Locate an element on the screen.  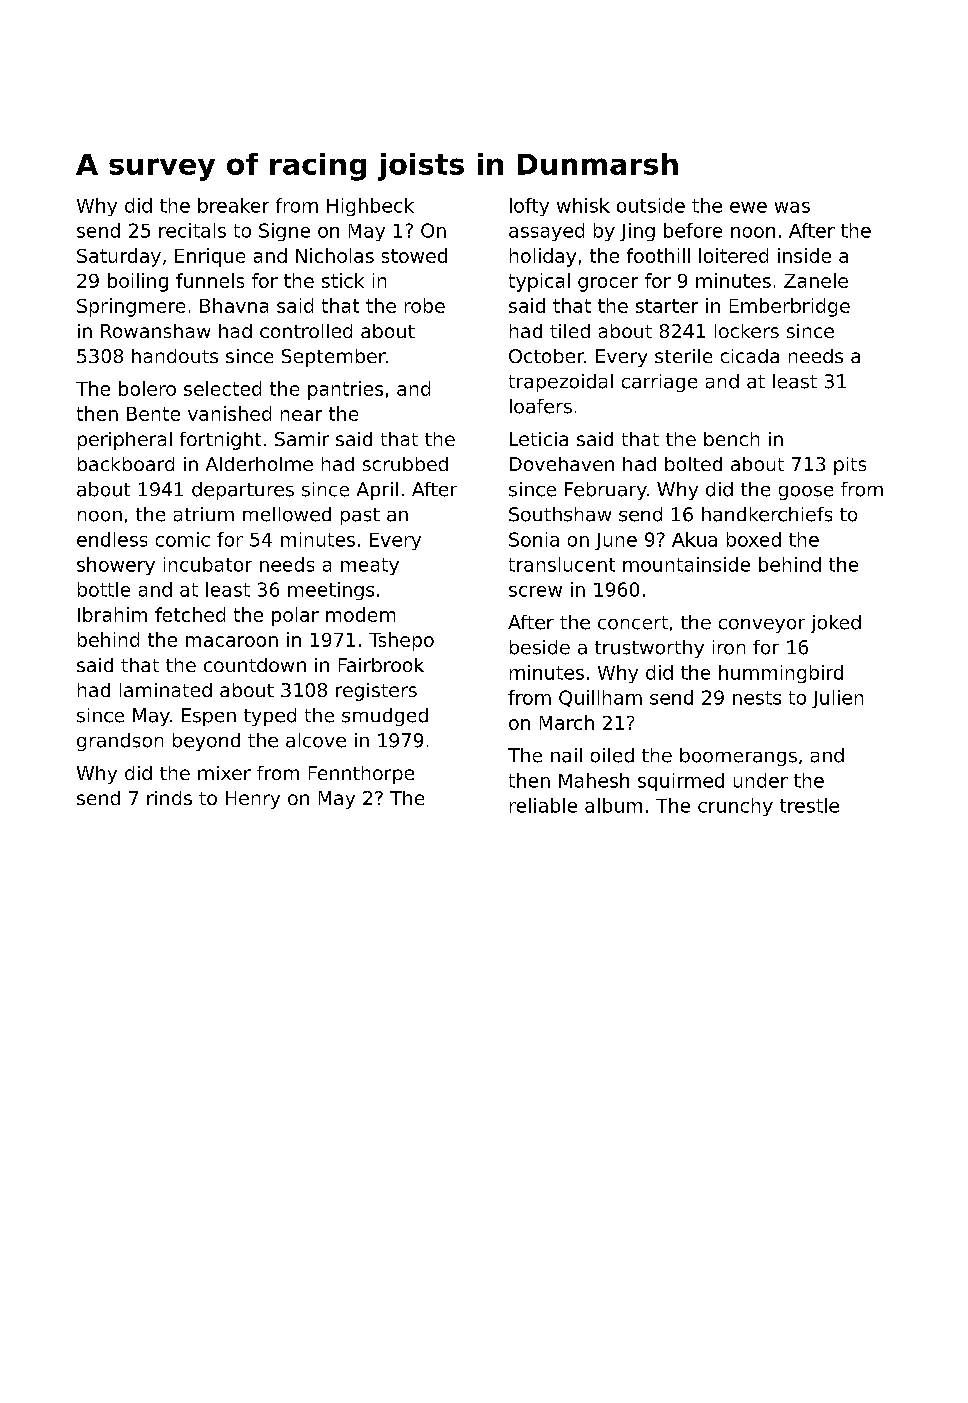
peripheral is located at coordinates (125, 441).
